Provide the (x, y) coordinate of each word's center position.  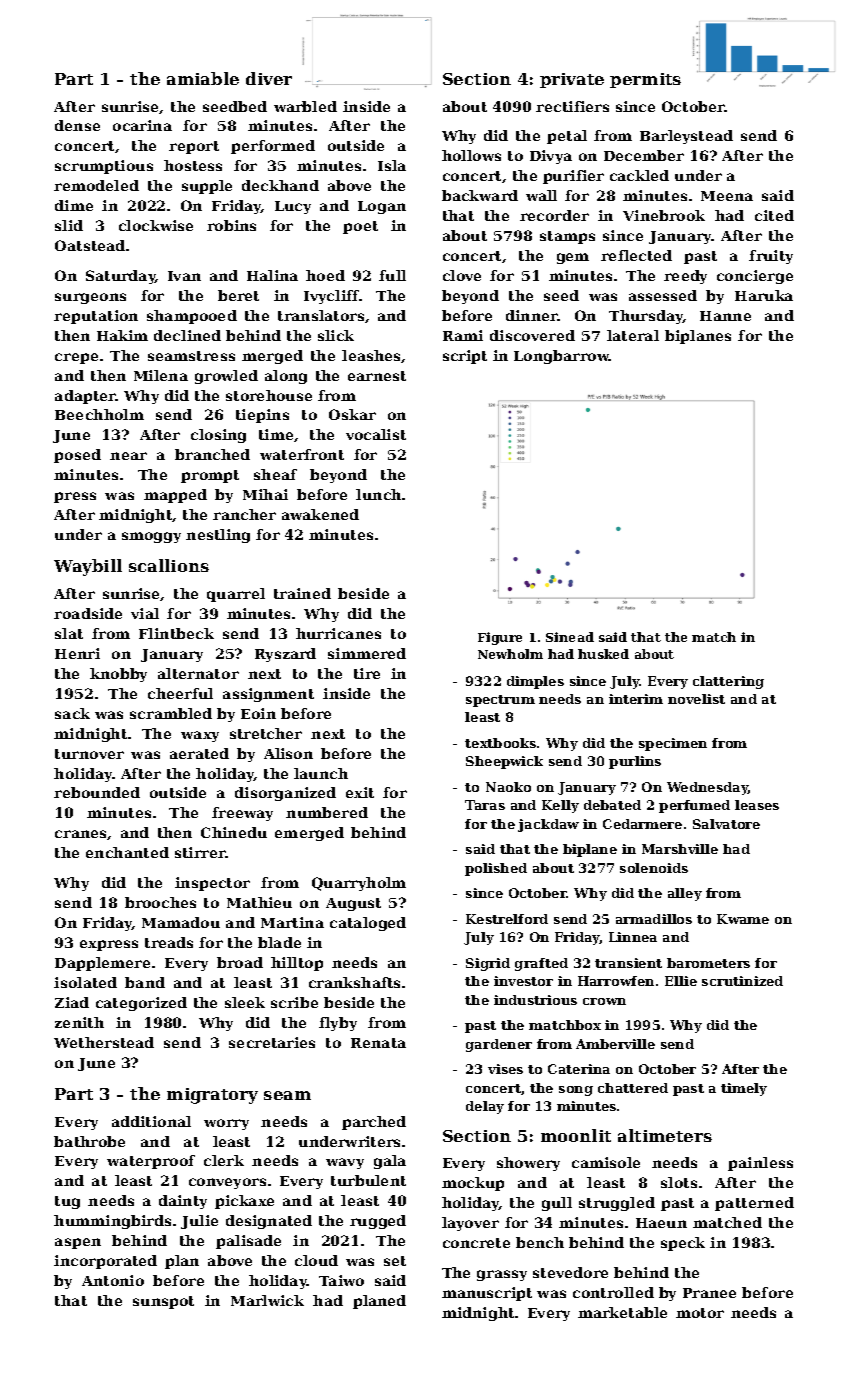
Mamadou (181, 922)
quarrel (236, 595)
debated (612, 805)
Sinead (570, 637)
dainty (183, 1202)
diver (269, 78)
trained (302, 593)
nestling (218, 536)
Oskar (352, 414)
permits (645, 80)
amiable (203, 78)
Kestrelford (507, 919)
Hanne (725, 316)
